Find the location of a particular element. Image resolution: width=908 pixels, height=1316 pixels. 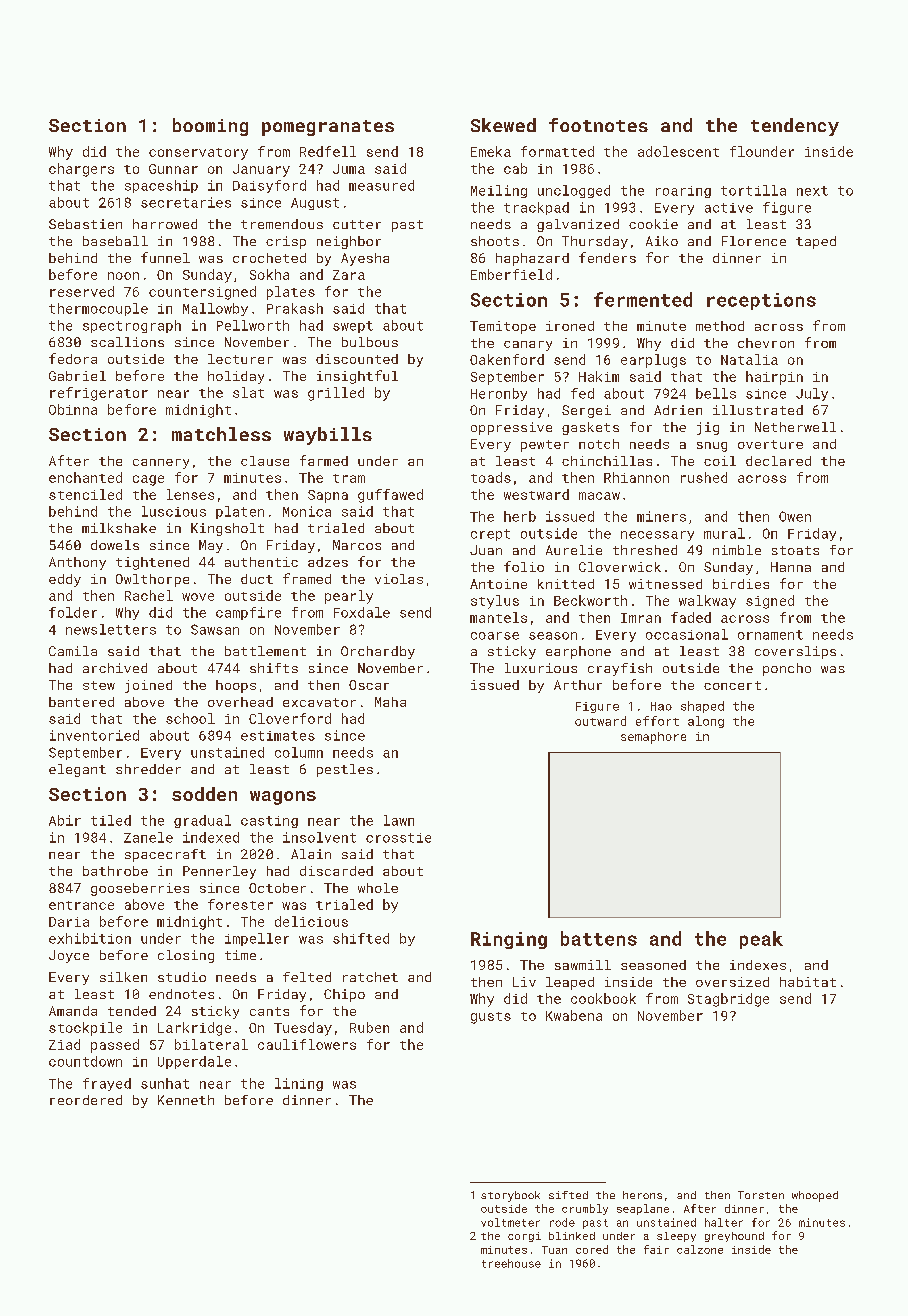

storybook is located at coordinates (510, 1196).
